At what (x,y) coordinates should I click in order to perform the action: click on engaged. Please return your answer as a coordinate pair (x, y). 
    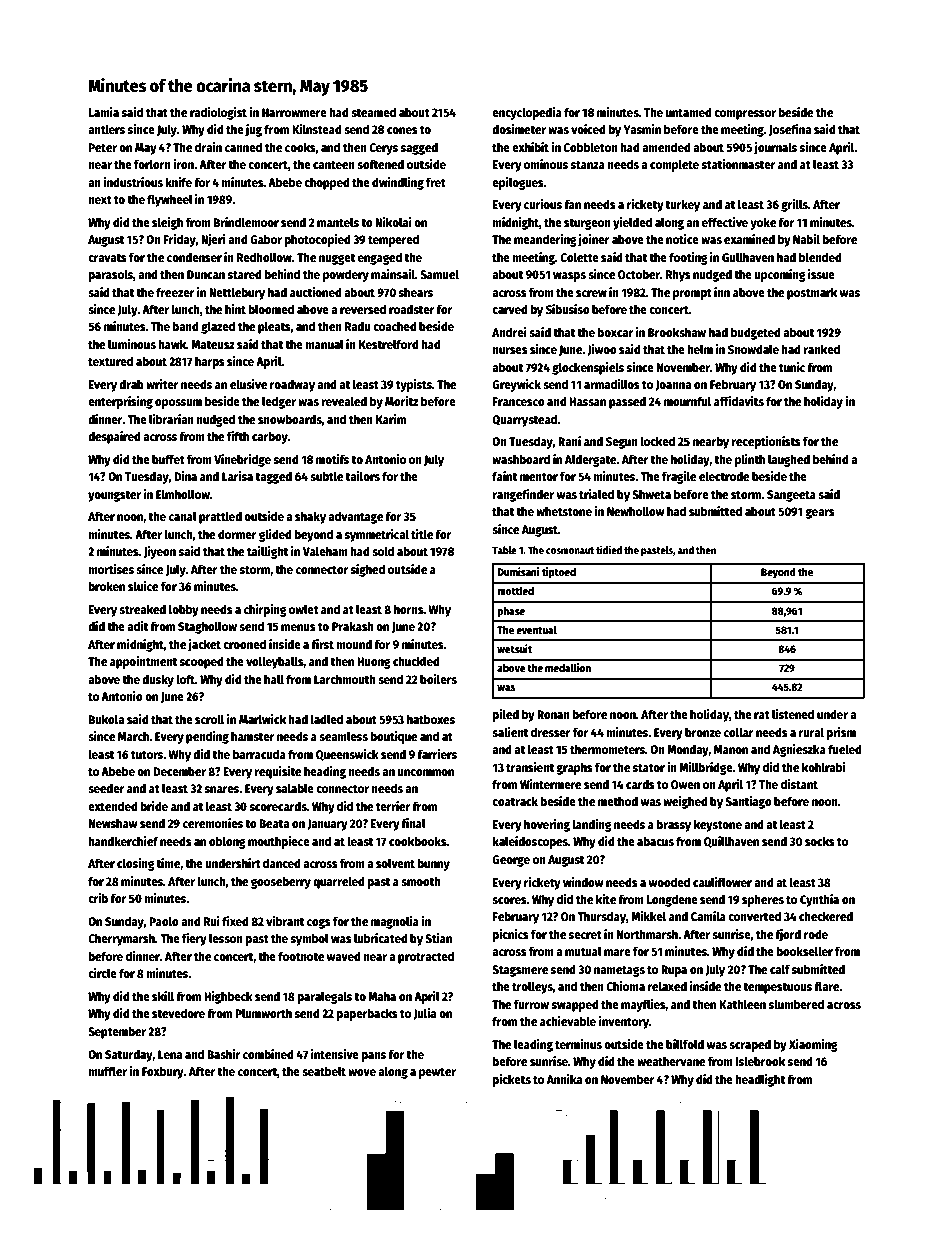
    Looking at the image, I should click on (380, 258).
